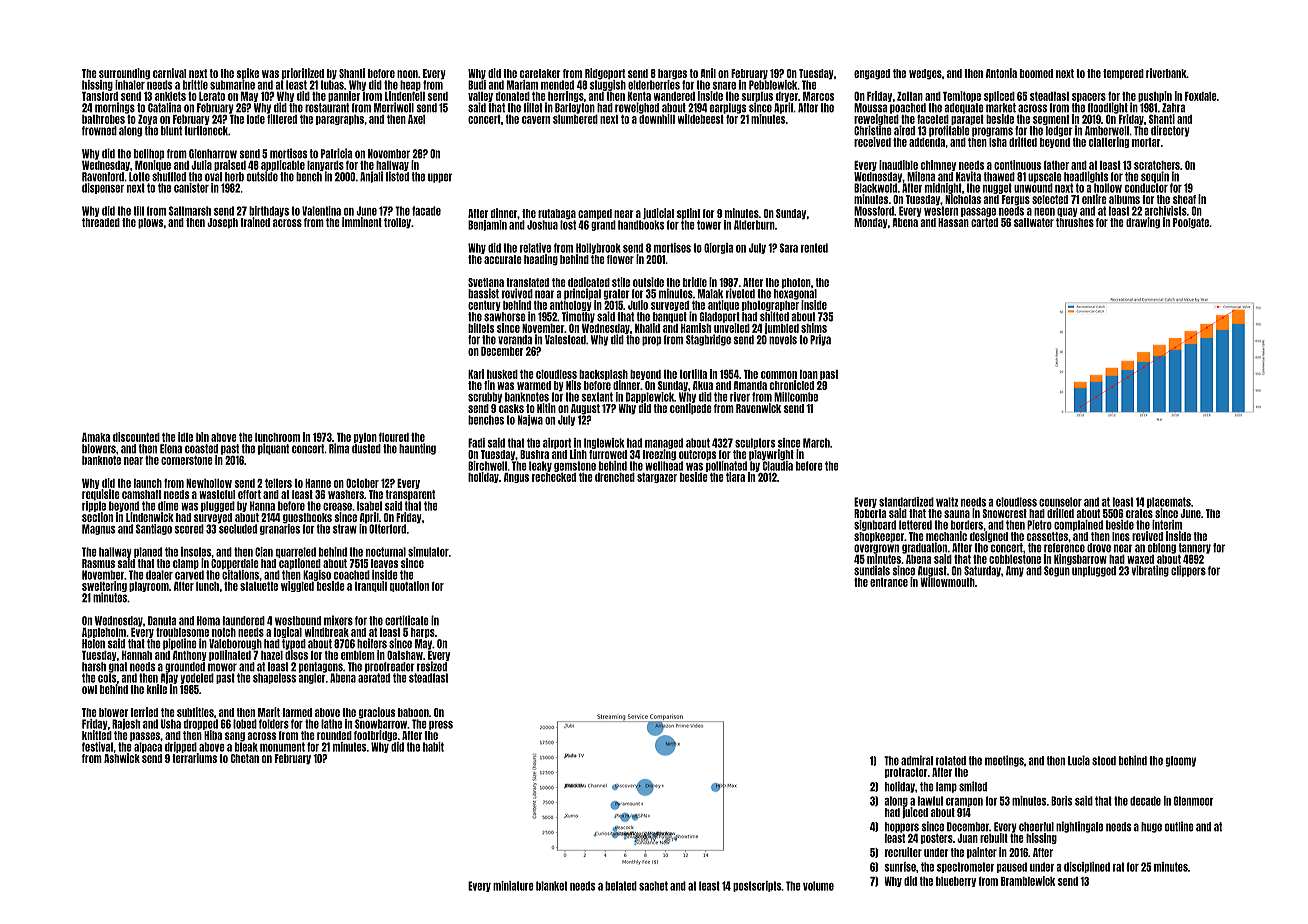 The height and width of the screenshot is (924, 1308). What do you see at coordinates (1123, 74) in the screenshot?
I see `tempered` at bounding box center [1123, 74].
